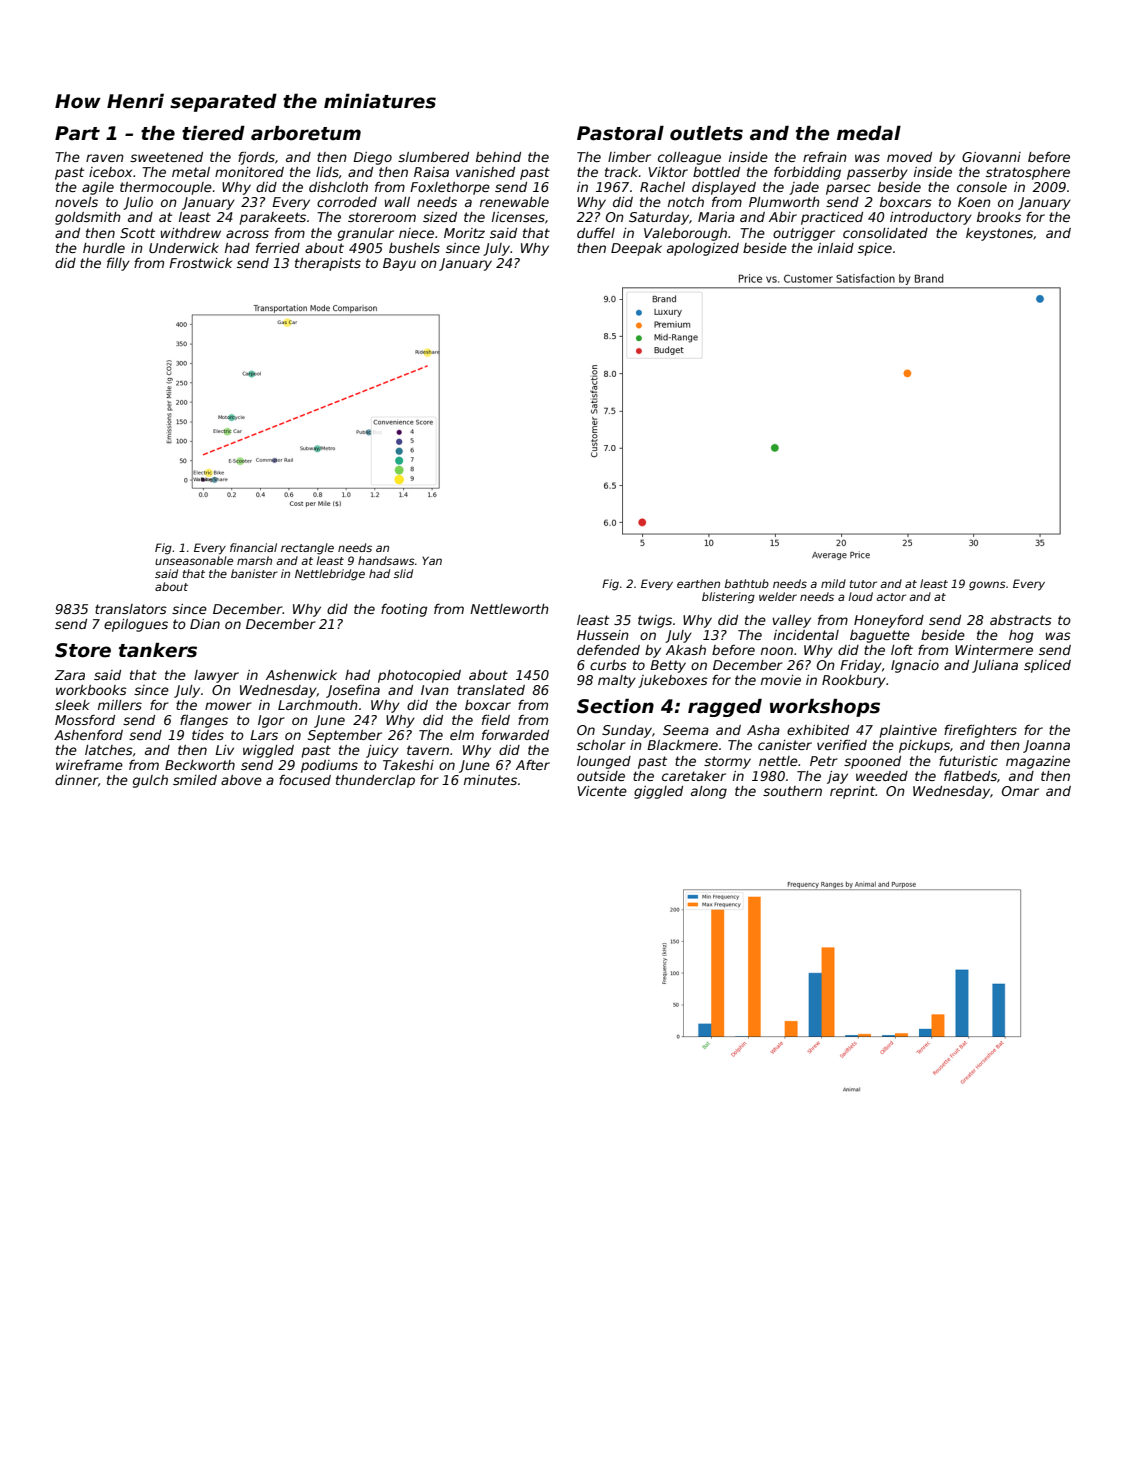 Image resolution: width=1126 pixels, height=1458 pixels. I want to click on Bayu, so click(399, 264).
